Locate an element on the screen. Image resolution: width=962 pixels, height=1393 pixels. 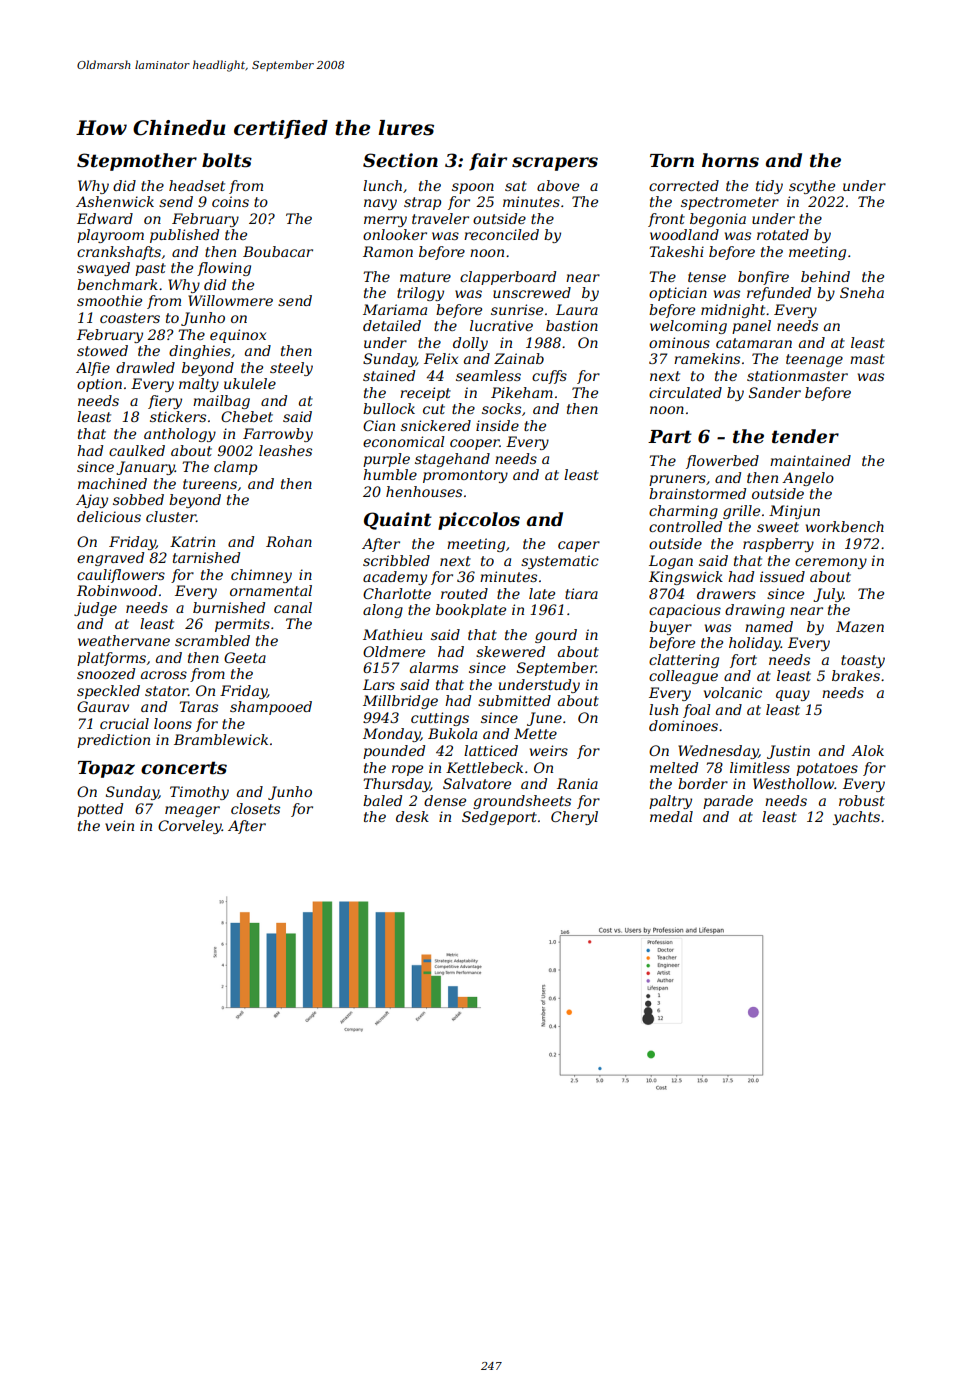
clapperboard is located at coordinates (508, 278).
